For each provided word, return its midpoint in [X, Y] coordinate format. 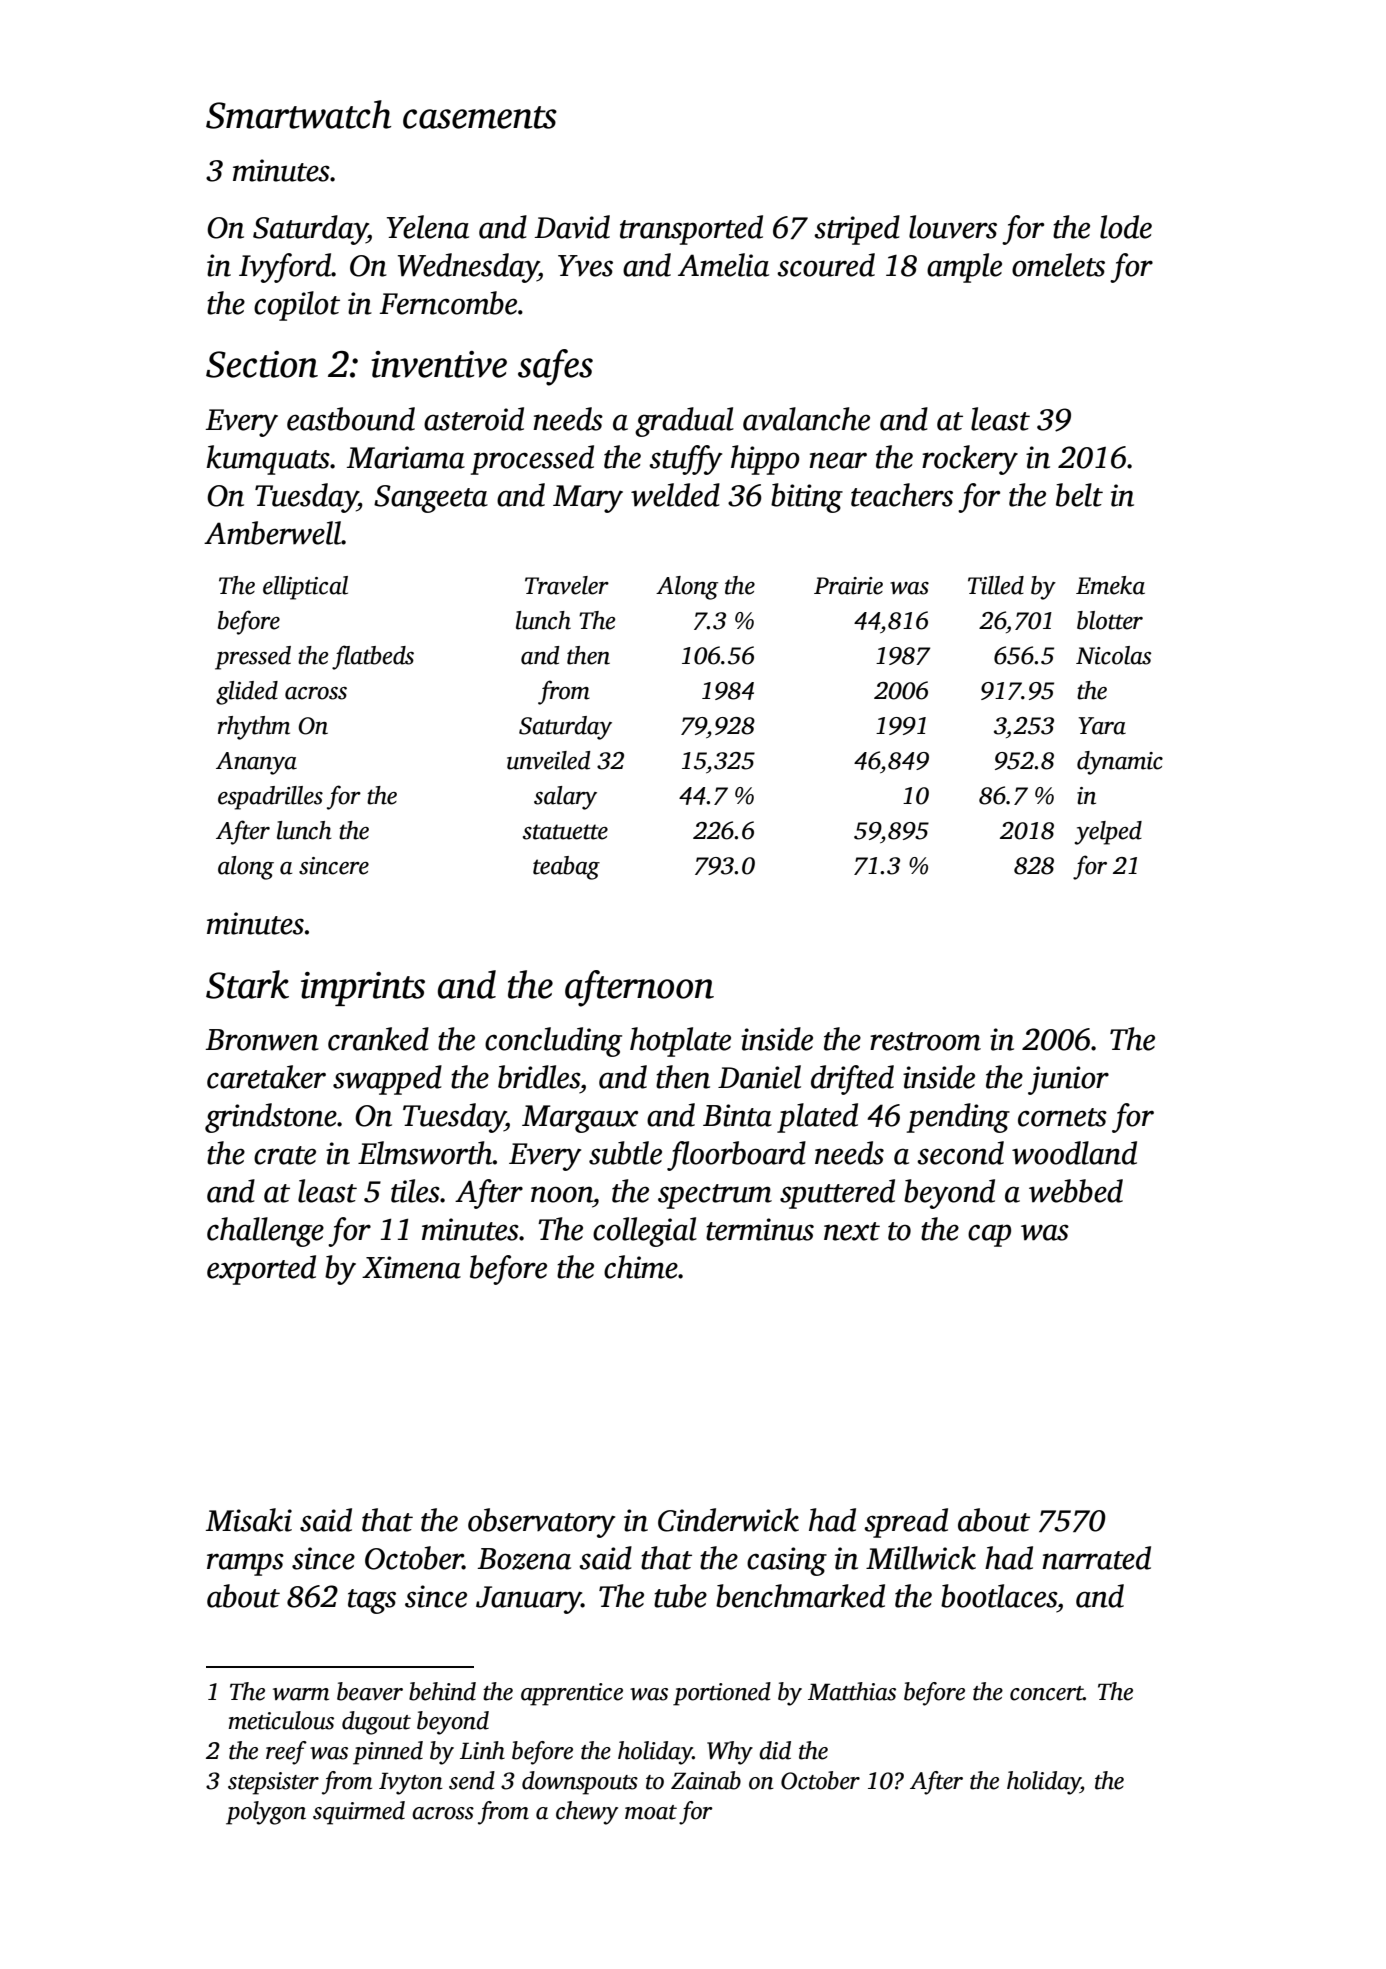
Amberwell [273, 533]
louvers [953, 227]
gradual [684, 422]
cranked [378, 1039]
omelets [1058, 265]
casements [480, 117]
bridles [539, 1077]
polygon [266, 1813]
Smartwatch [298, 114]
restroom [925, 1041]
